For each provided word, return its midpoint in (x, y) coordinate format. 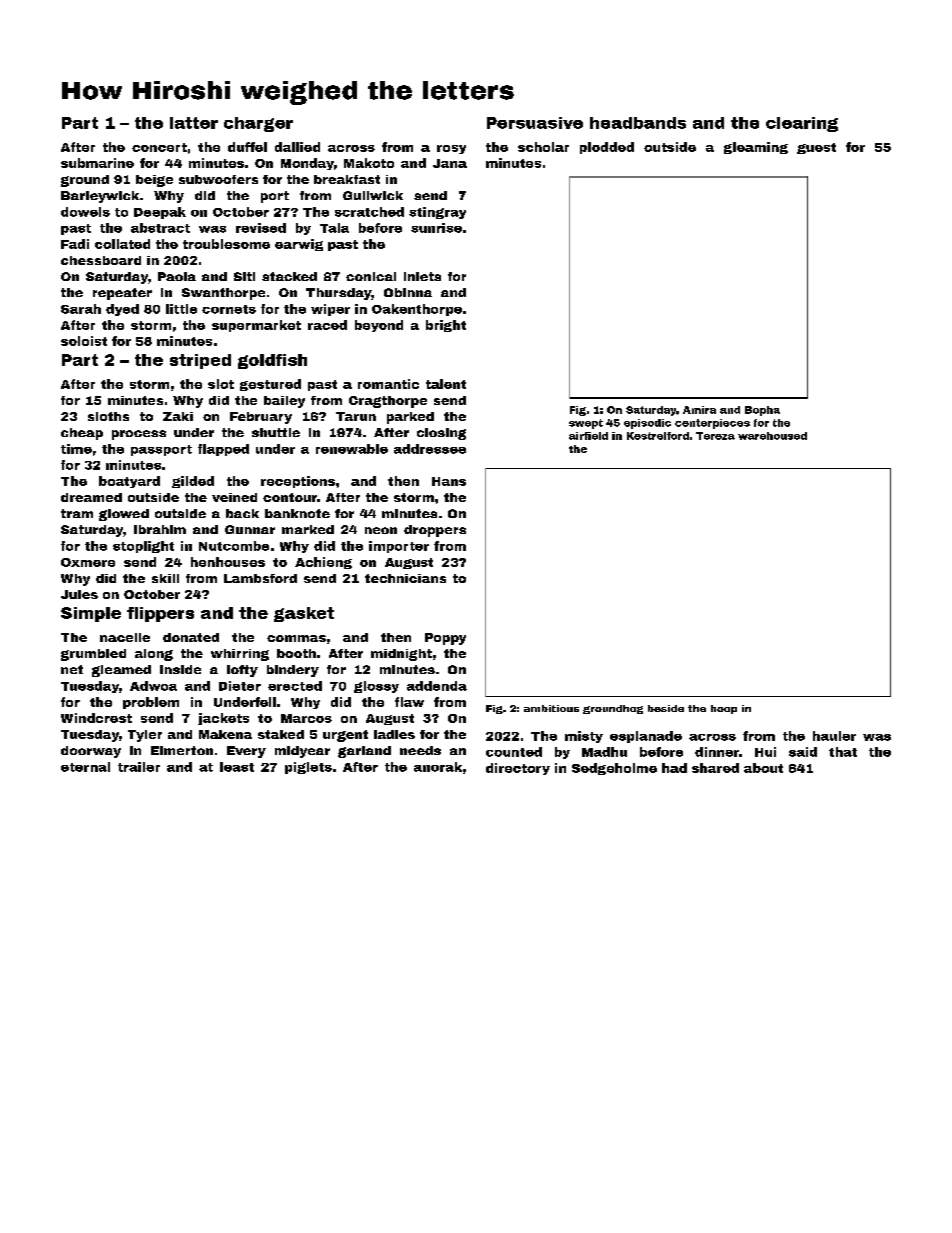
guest (816, 148)
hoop (724, 709)
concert (159, 147)
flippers (160, 614)
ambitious (551, 708)
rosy (451, 149)
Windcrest (96, 718)
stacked (289, 276)
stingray (437, 213)
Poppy (445, 639)
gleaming (756, 148)
